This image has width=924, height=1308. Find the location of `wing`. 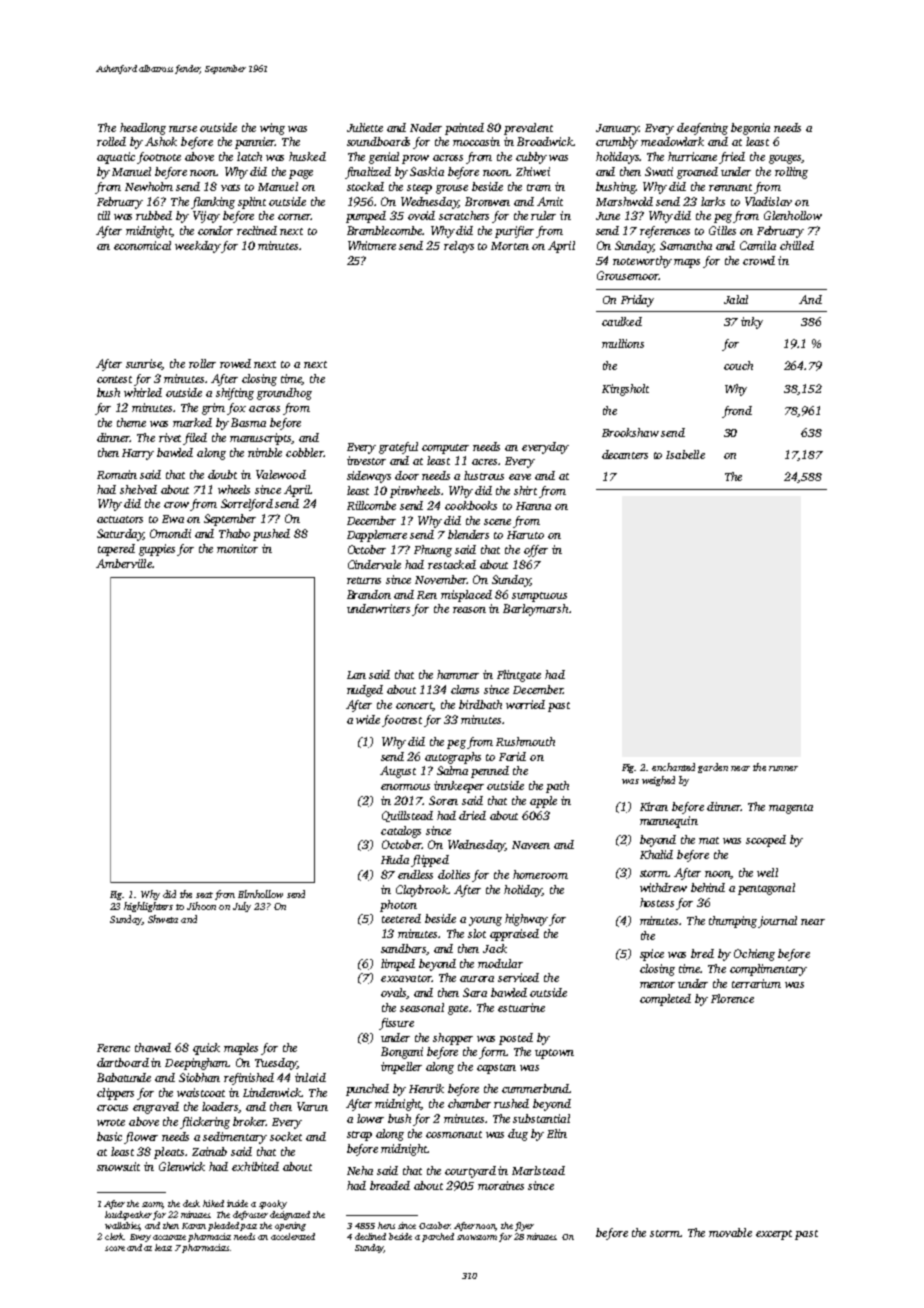

wing is located at coordinates (272, 129).
